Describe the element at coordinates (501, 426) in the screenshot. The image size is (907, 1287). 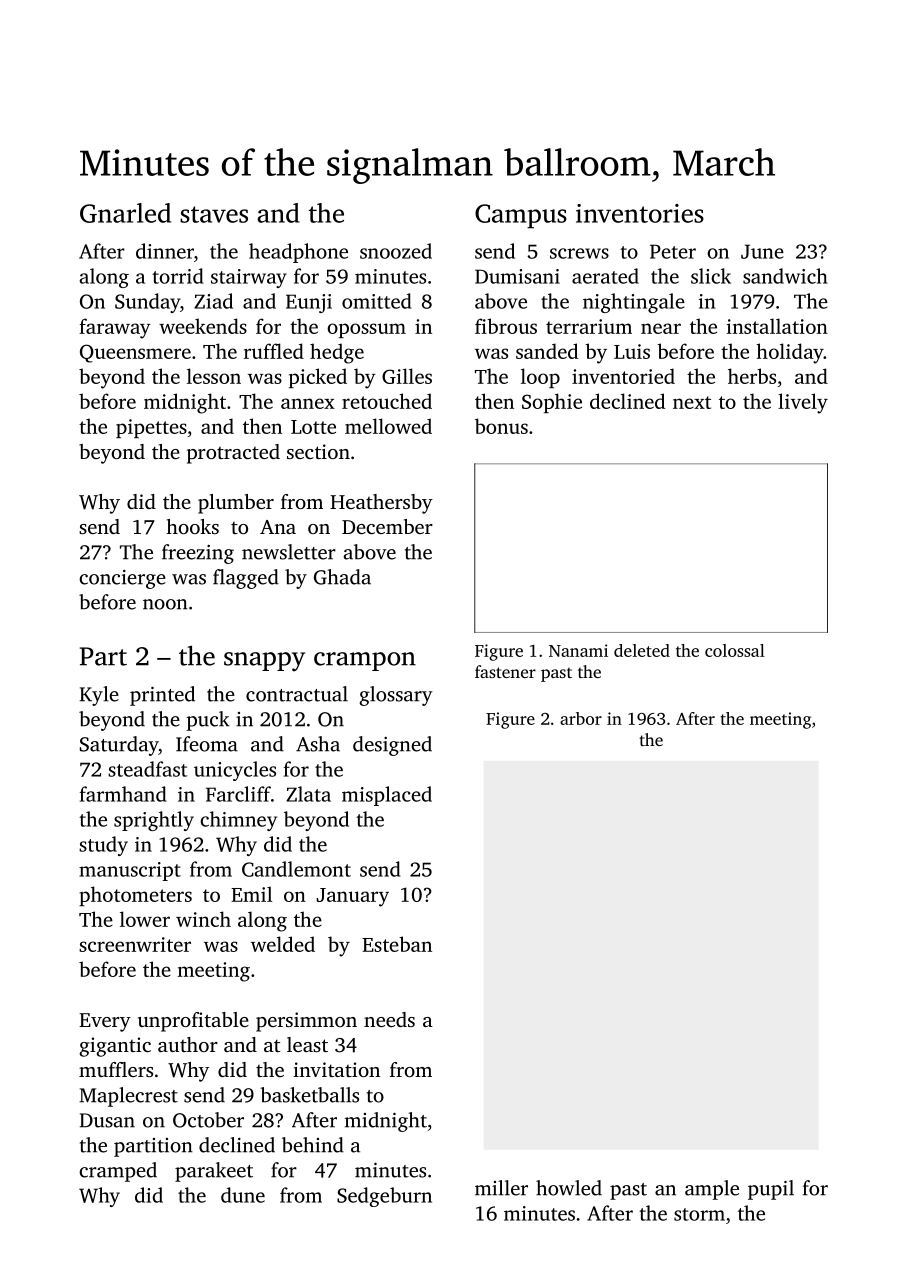
I see `bonus` at that location.
